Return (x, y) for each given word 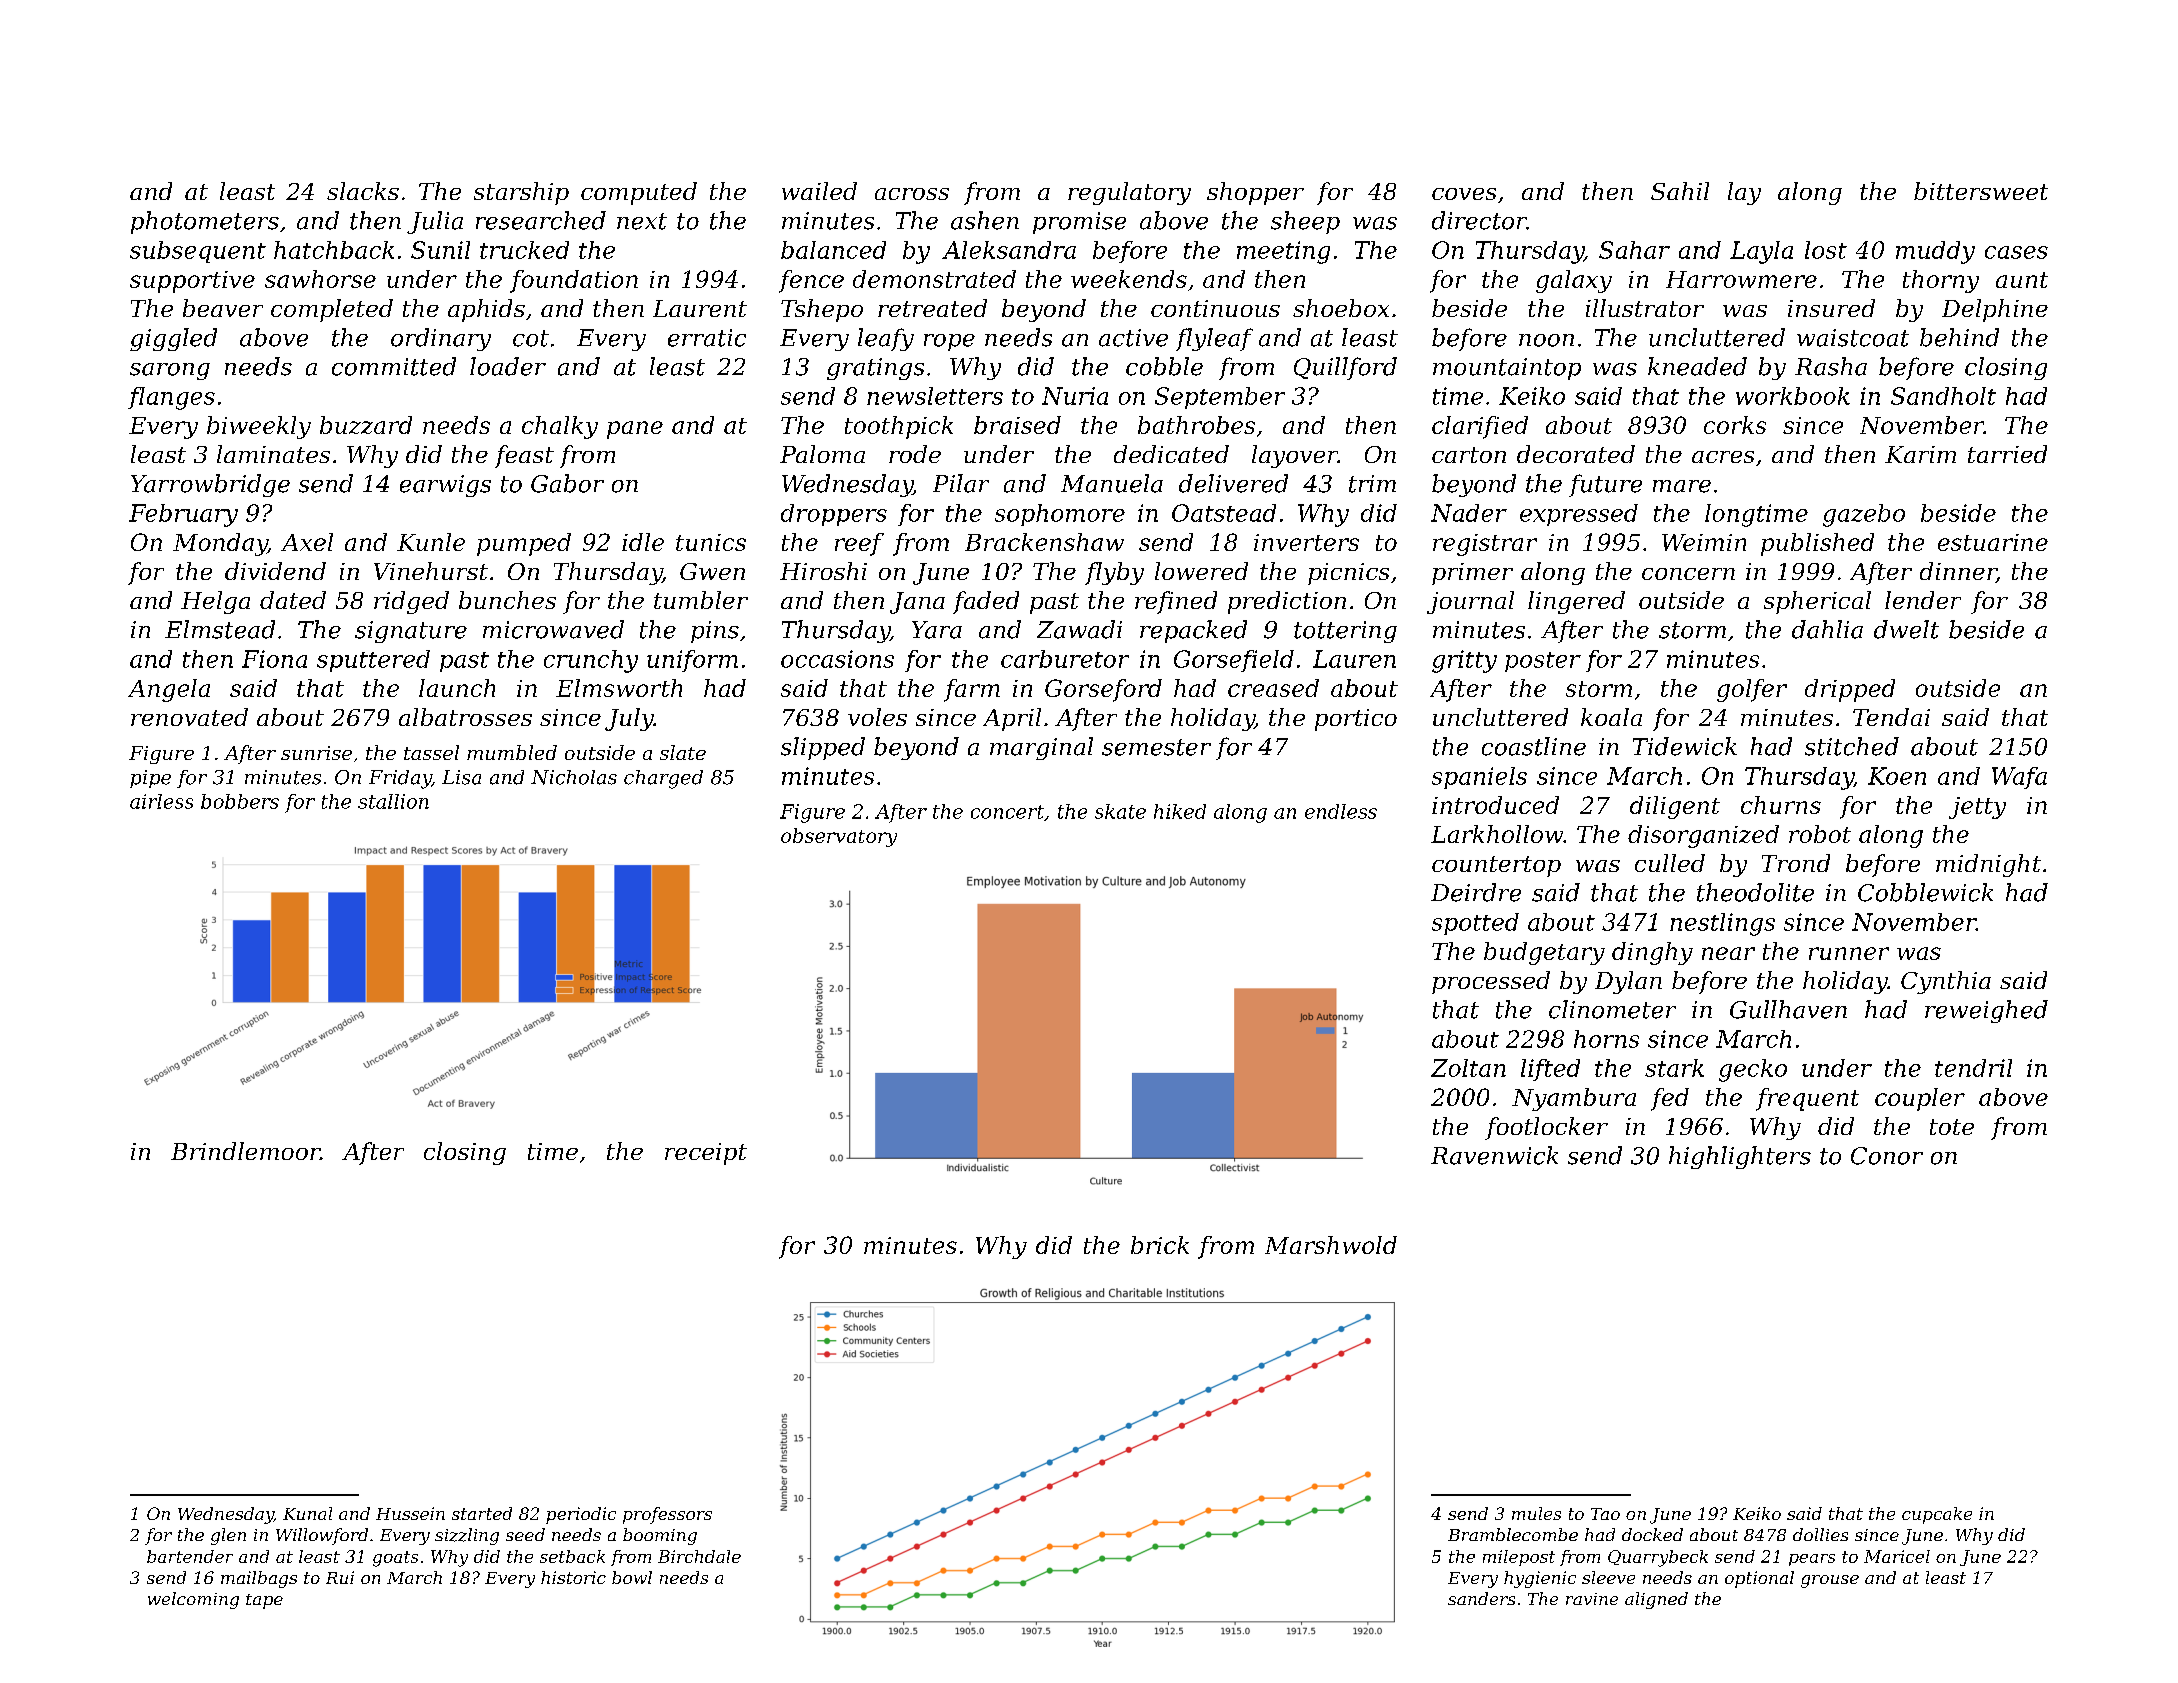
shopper (1255, 193)
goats (395, 1559)
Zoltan (1468, 1068)
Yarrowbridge (210, 485)
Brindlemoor (245, 1151)
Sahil (1680, 191)
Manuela (1112, 483)
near (1728, 953)
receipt (706, 1154)
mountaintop (1507, 369)
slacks (363, 191)
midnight (1988, 865)
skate (1120, 811)
